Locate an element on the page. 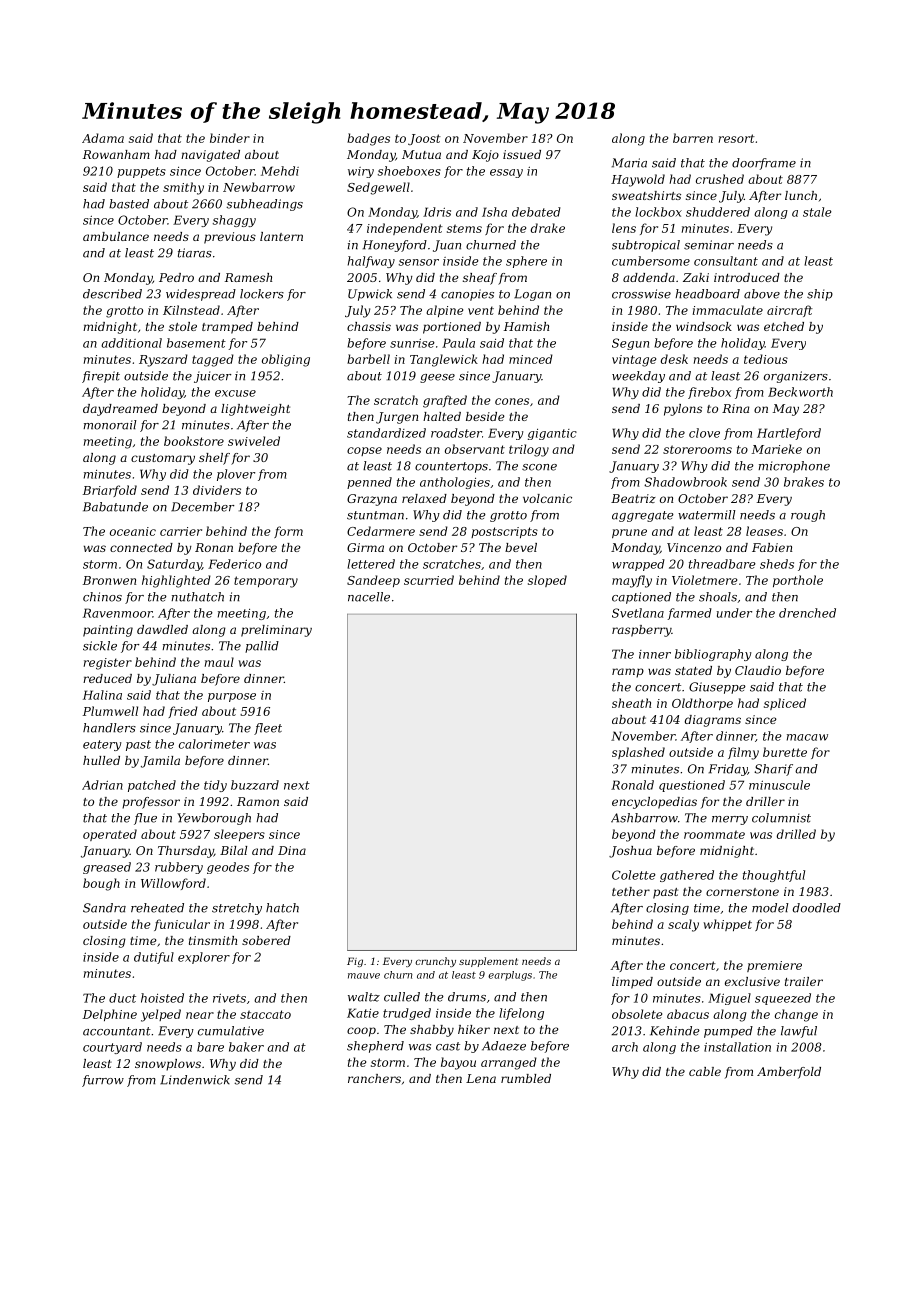 The image size is (924, 1308). issued is located at coordinates (522, 154).
